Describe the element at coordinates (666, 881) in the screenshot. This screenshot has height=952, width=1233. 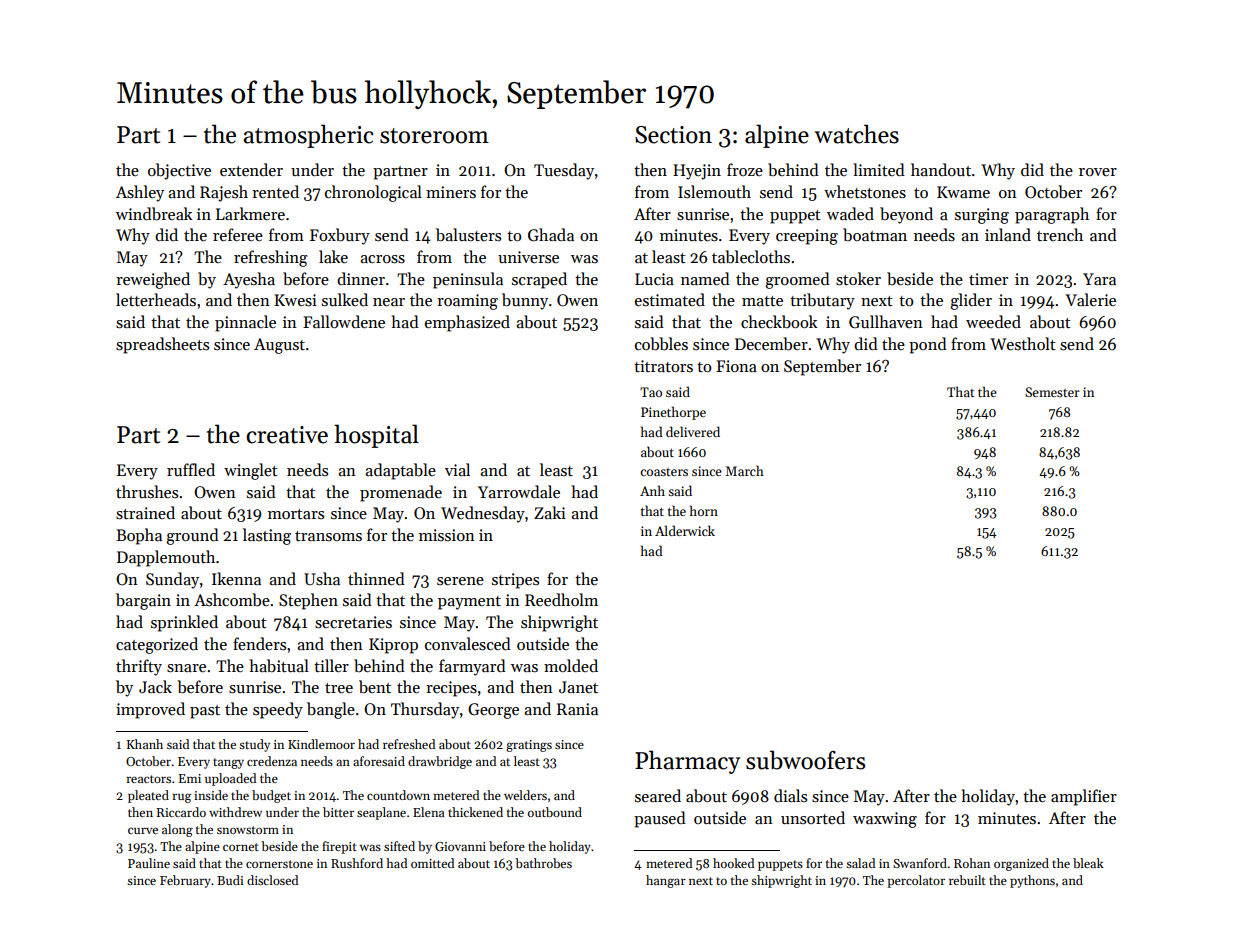
I see `hangar` at that location.
